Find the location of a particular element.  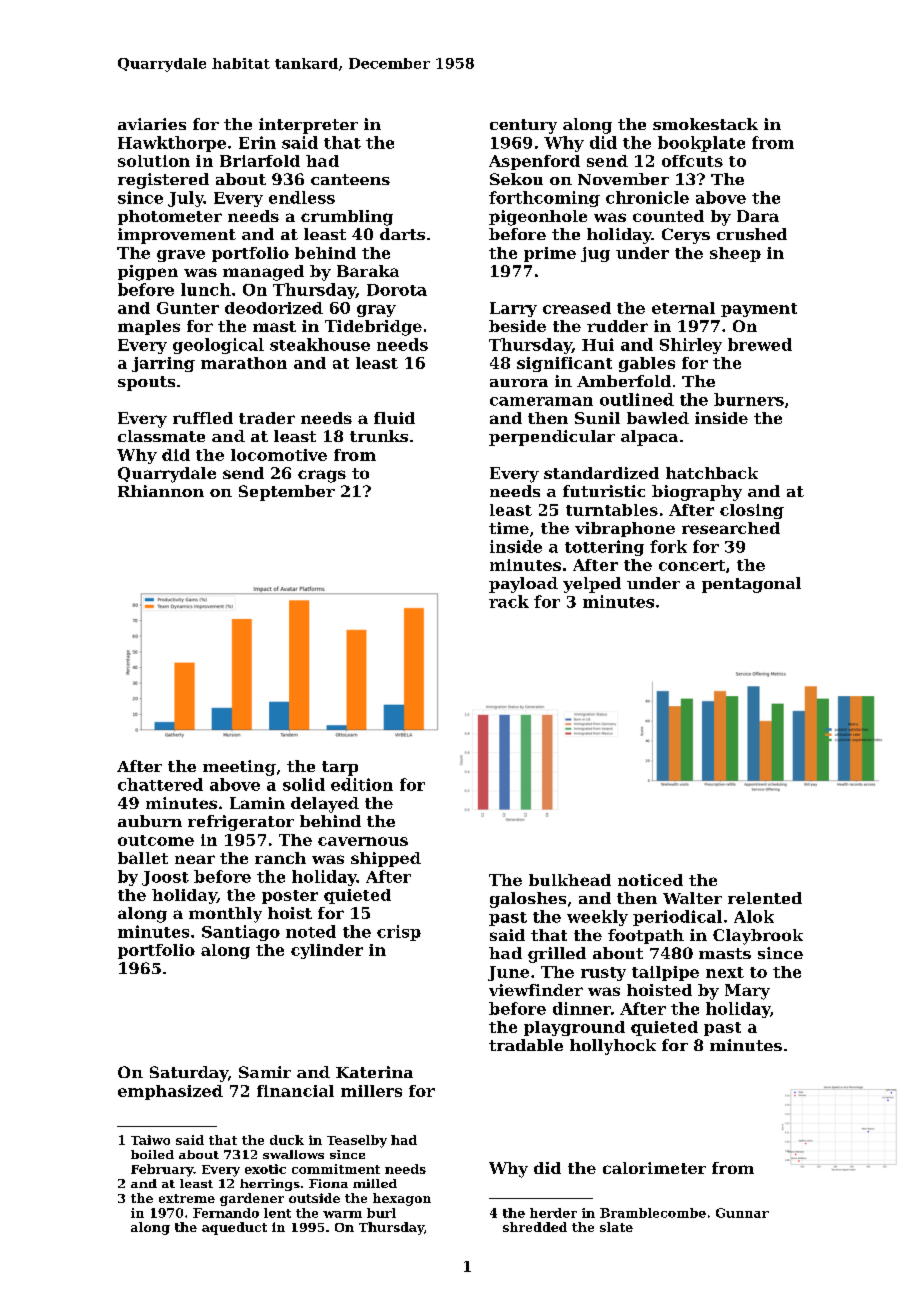

extreme is located at coordinates (187, 1198).
